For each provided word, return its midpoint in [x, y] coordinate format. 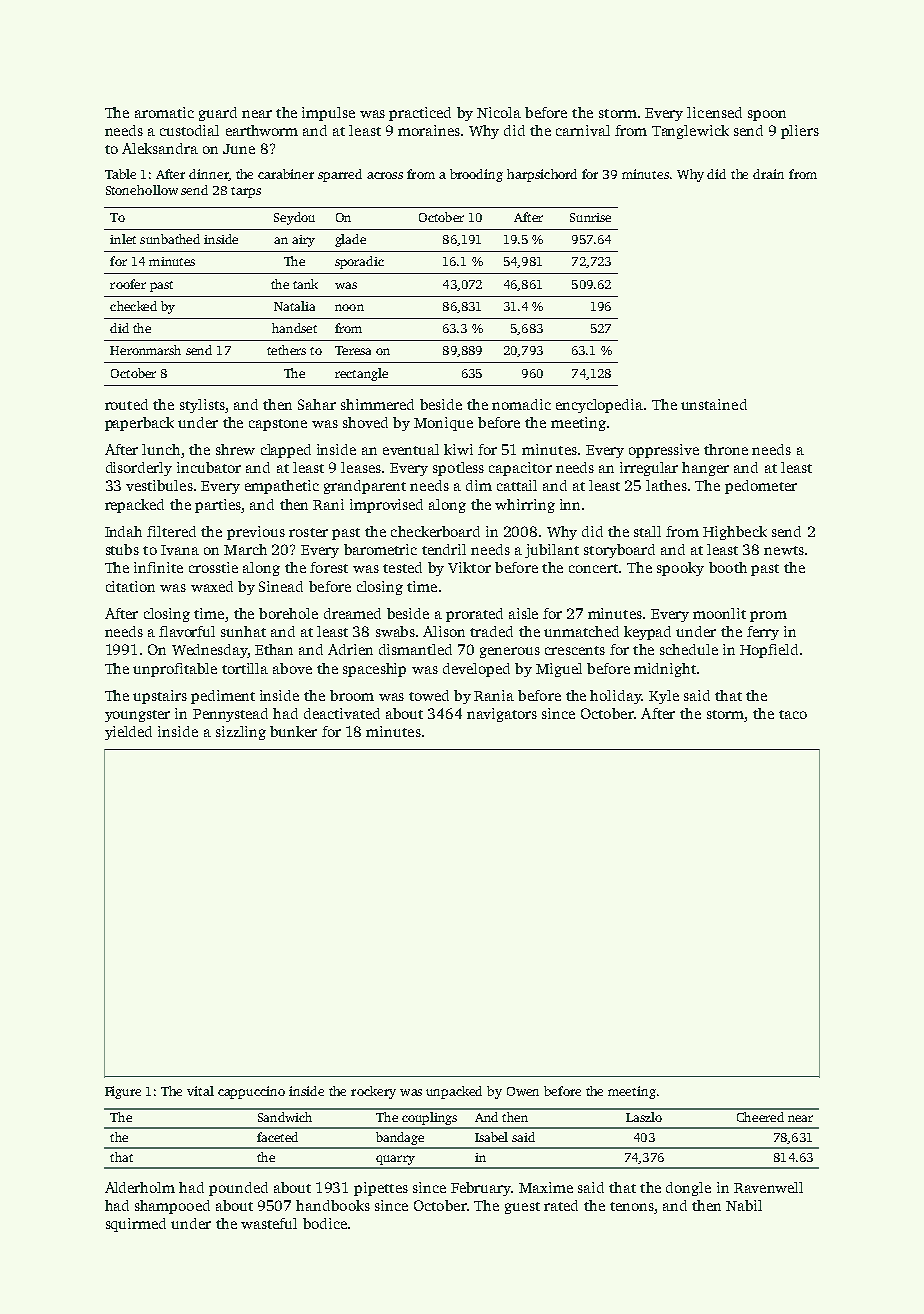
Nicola [499, 112]
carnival [583, 130]
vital [200, 1091]
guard [218, 114]
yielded [128, 733]
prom [768, 616]
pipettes [381, 1189]
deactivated [342, 713]
